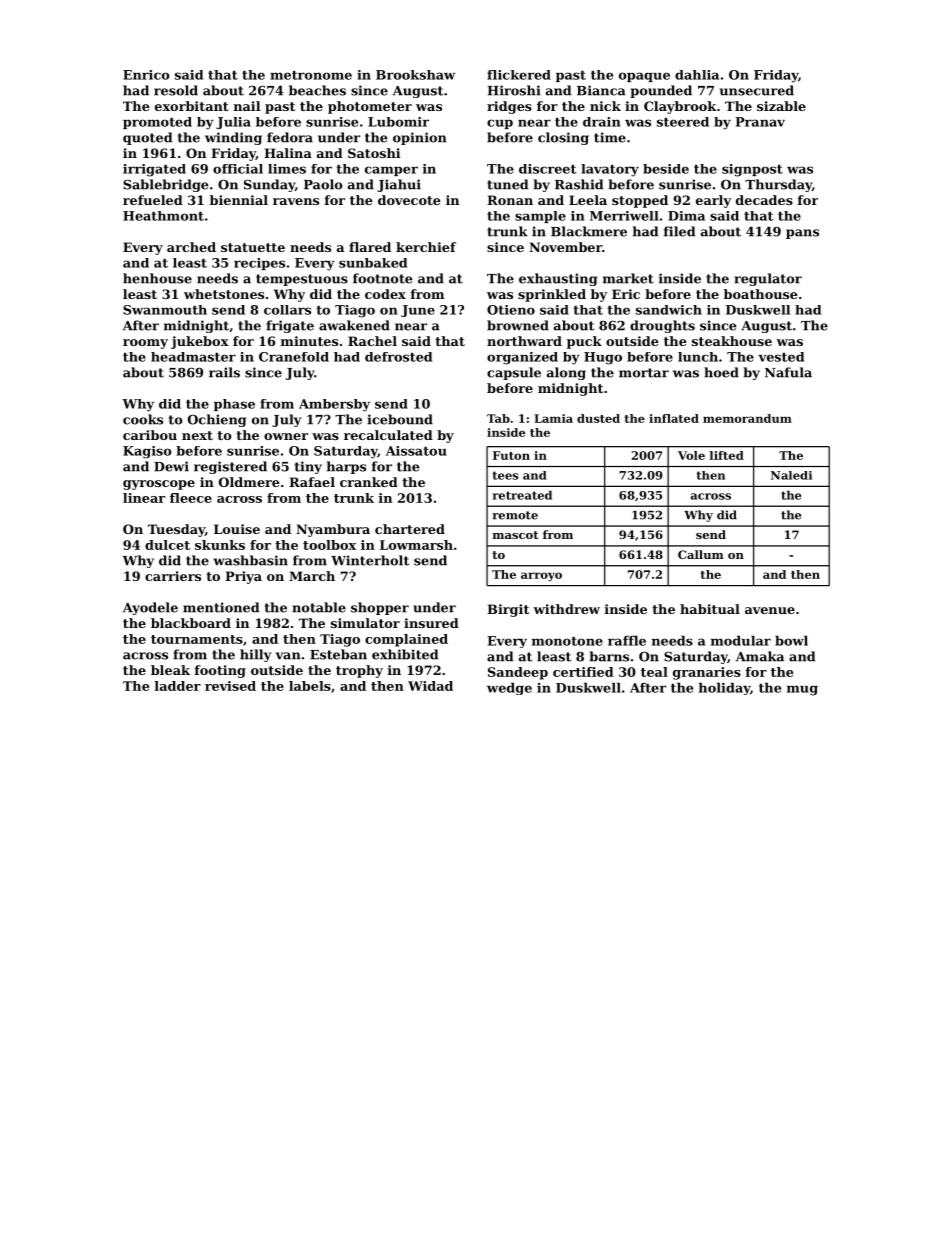  I want to click on Cranefold, so click(294, 357).
